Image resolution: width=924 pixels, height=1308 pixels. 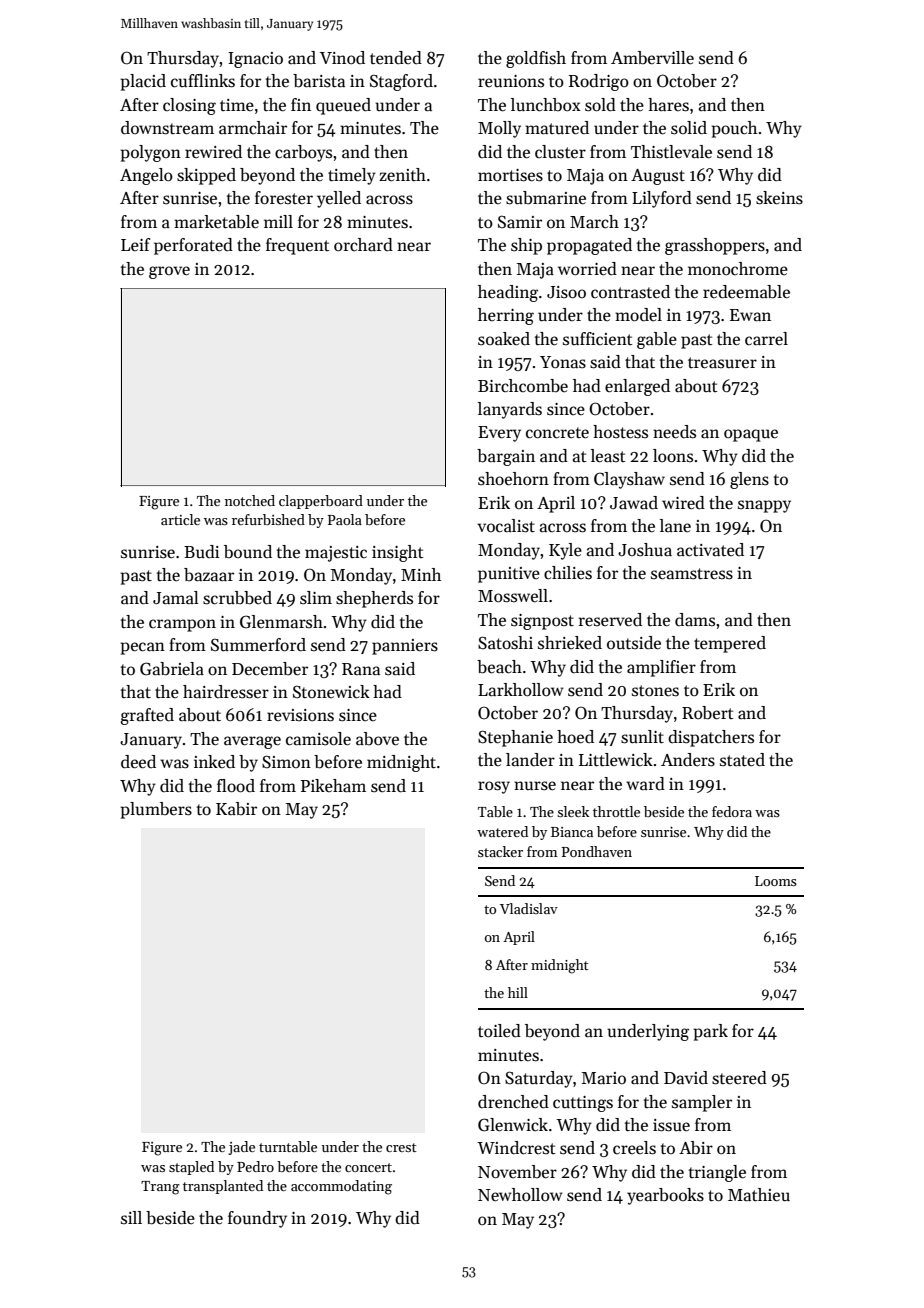 What do you see at coordinates (131, 1217) in the document?
I see `sill` at bounding box center [131, 1217].
